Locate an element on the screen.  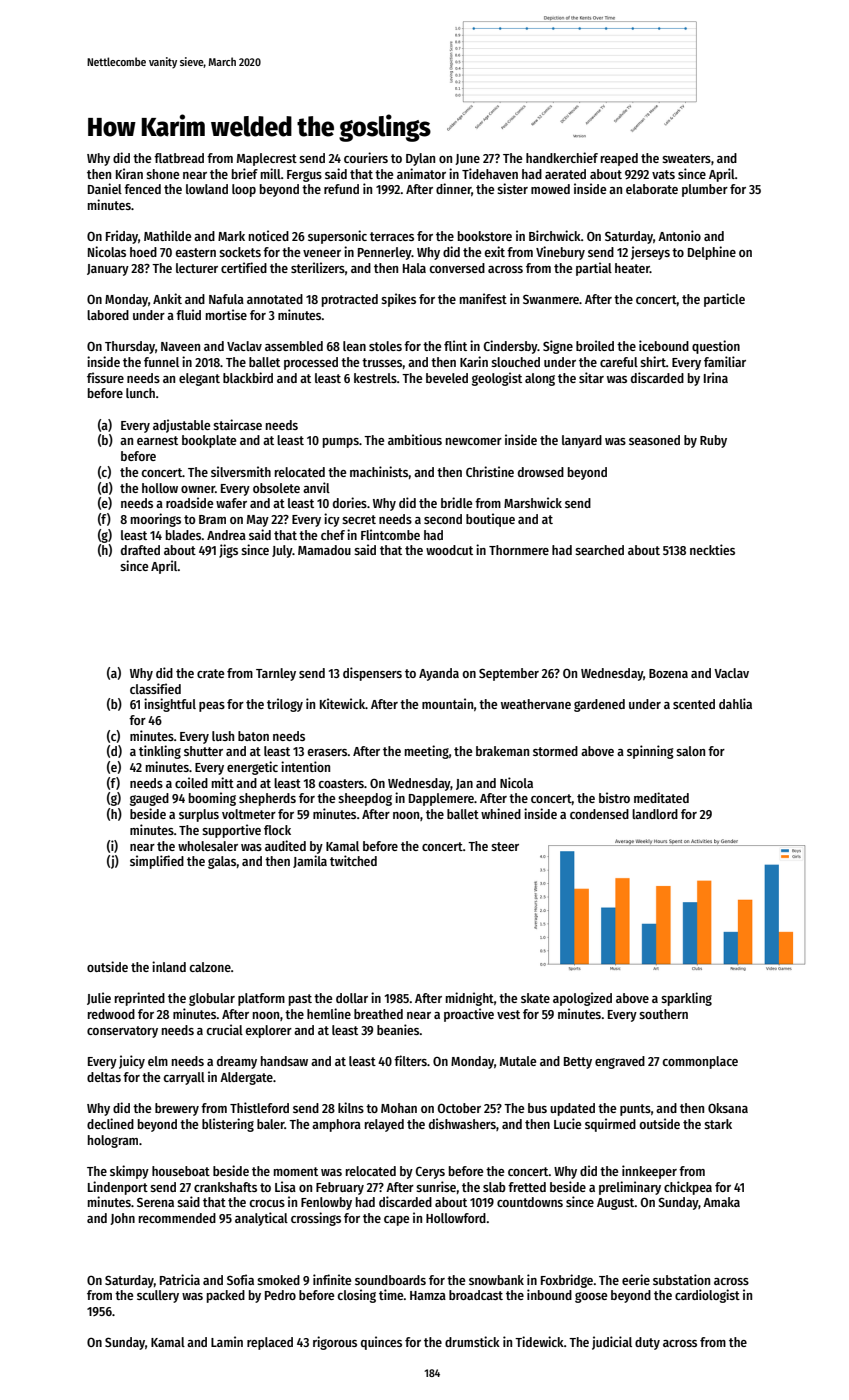
Andrea is located at coordinates (226, 535).
